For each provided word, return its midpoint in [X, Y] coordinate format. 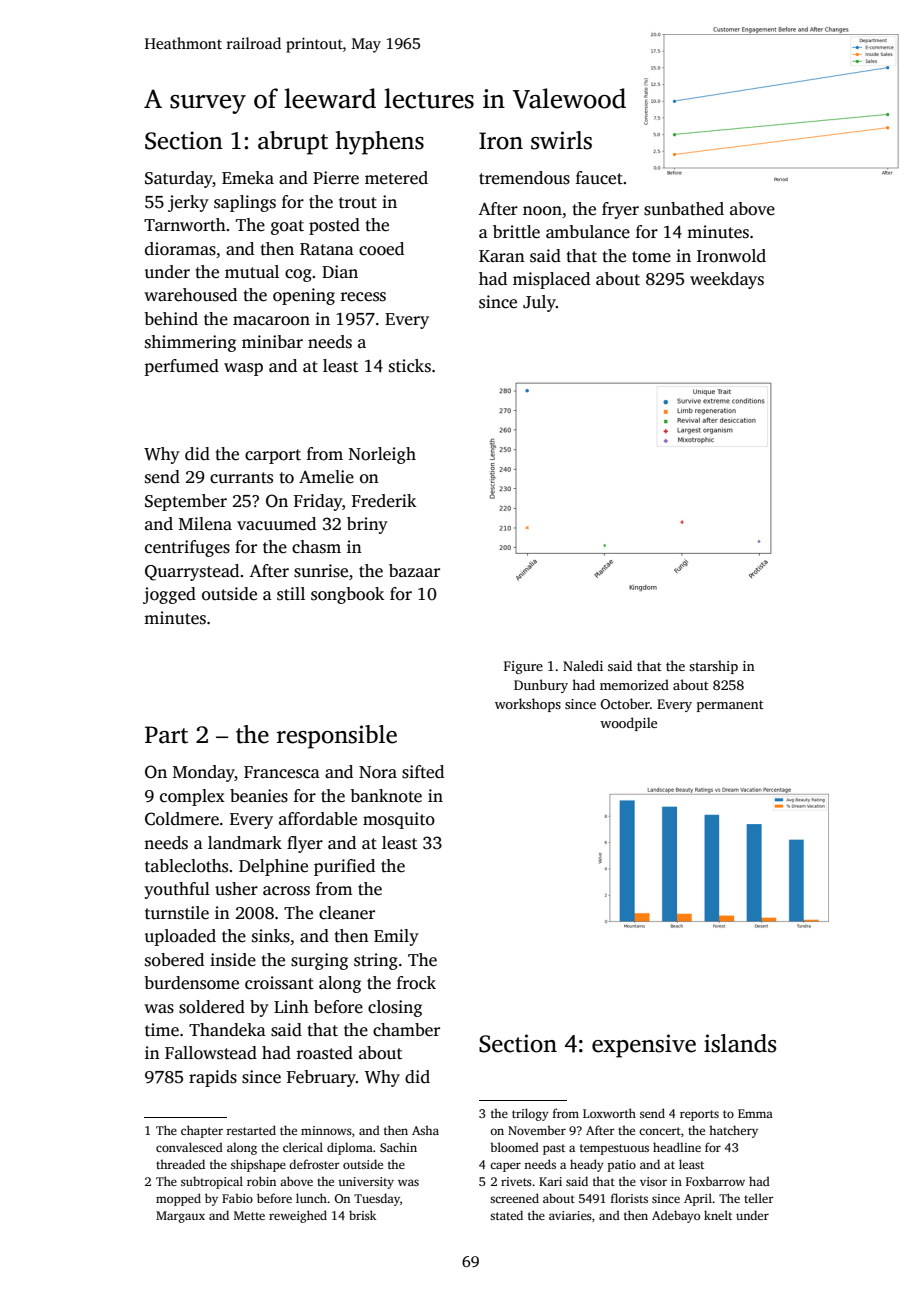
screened [514, 1198]
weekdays [727, 280]
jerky [188, 203]
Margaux [180, 1217]
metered [396, 178]
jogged [169, 595]
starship [713, 667]
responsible [337, 737]
